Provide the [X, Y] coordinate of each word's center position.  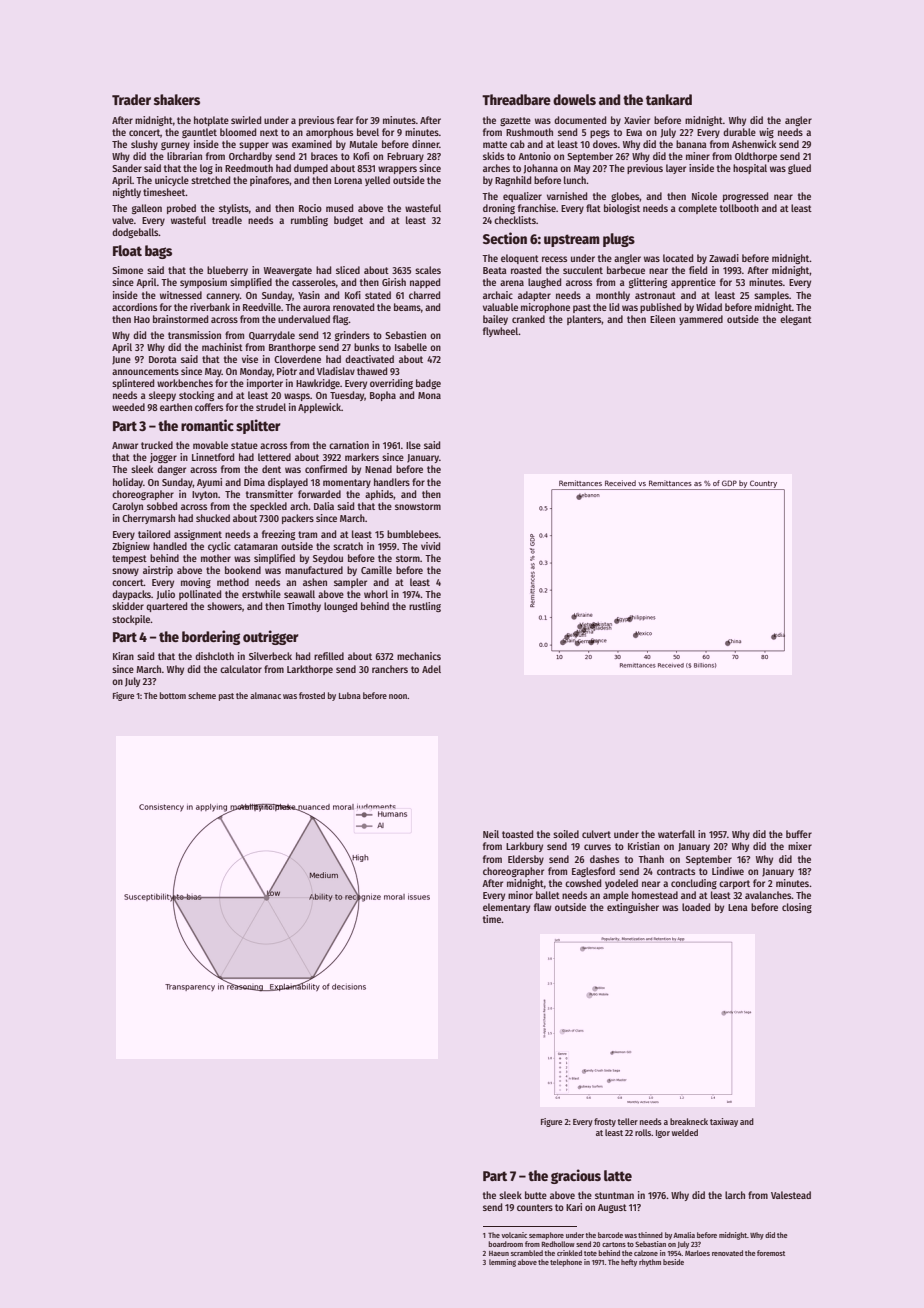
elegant [796, 320]
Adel [431, 669]
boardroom [505, 1244]
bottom [173, 695]
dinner [425, 144]
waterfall [676, 834]
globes [625, 197]
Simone [127, 270]
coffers [209, 407]
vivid [430, 546]
